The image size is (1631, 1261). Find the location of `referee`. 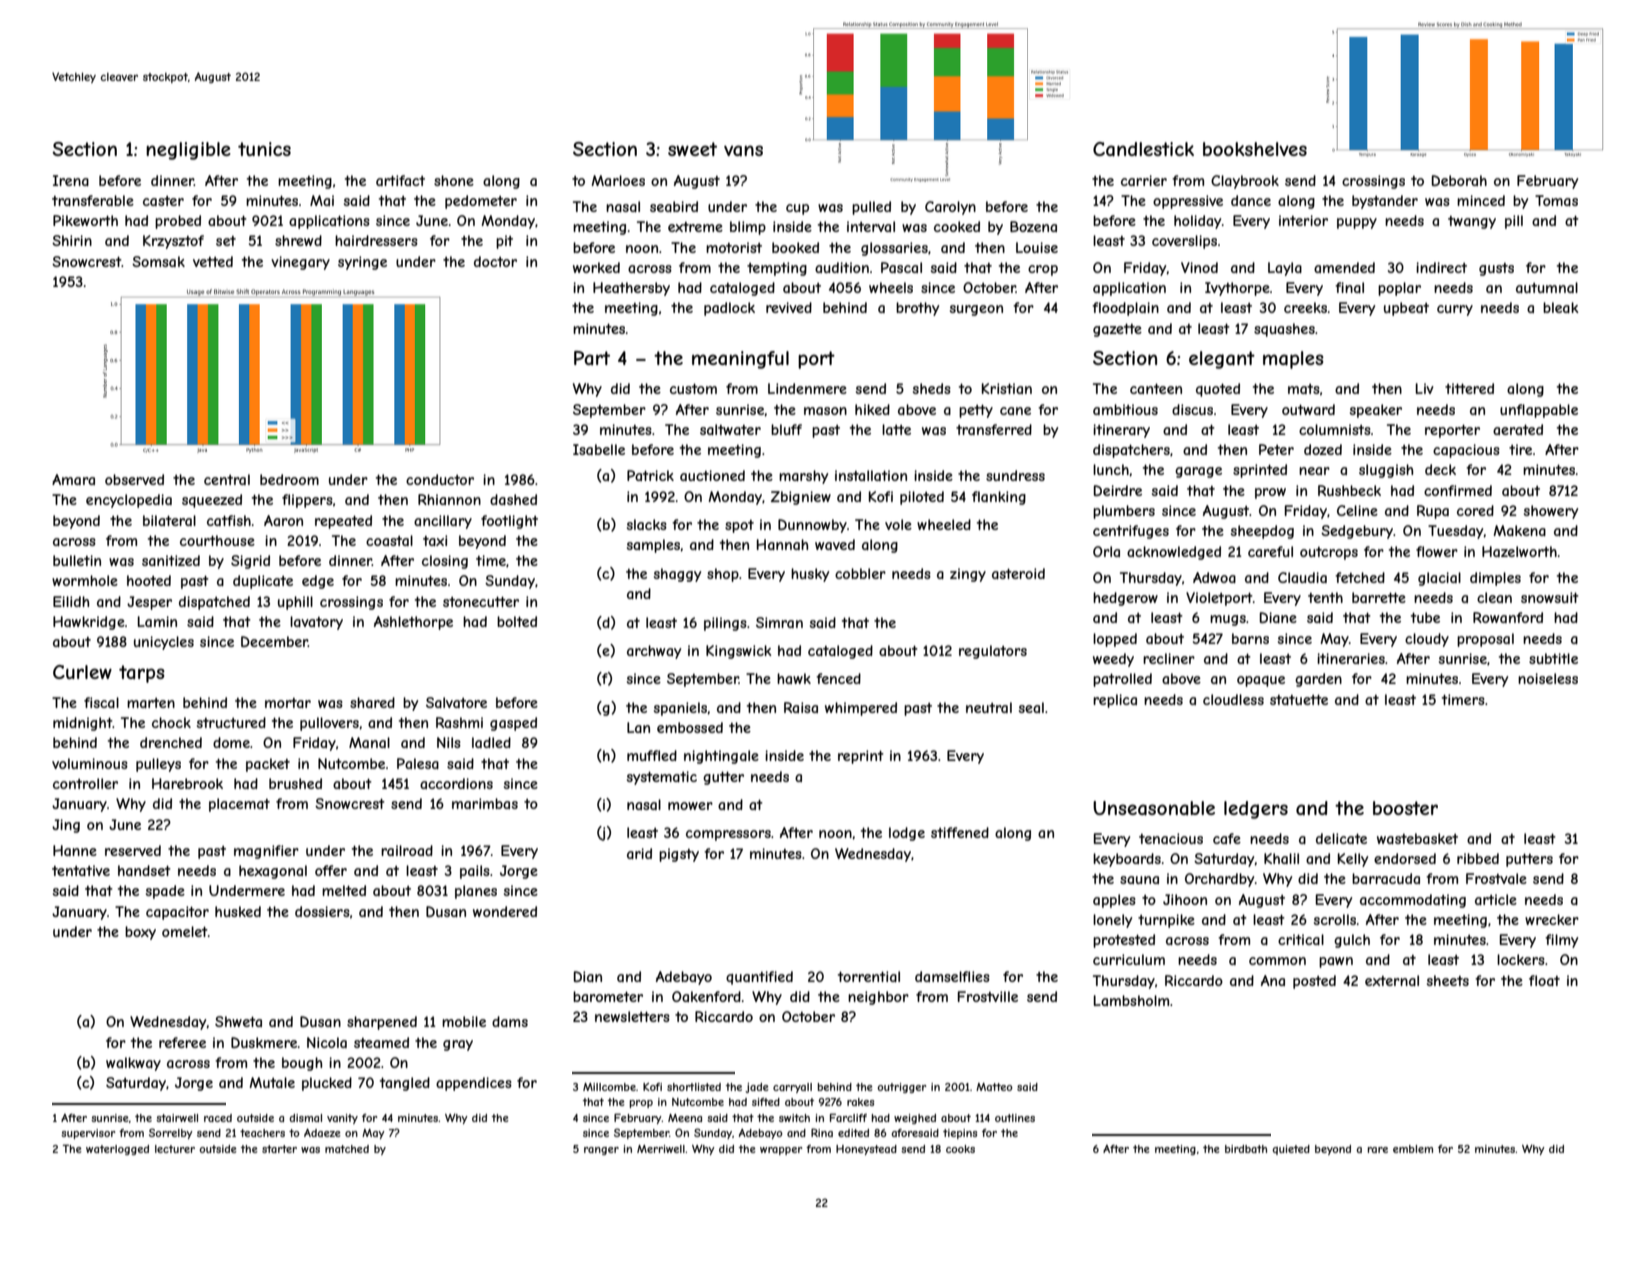

referee is located at coordinates (182, 1042).
